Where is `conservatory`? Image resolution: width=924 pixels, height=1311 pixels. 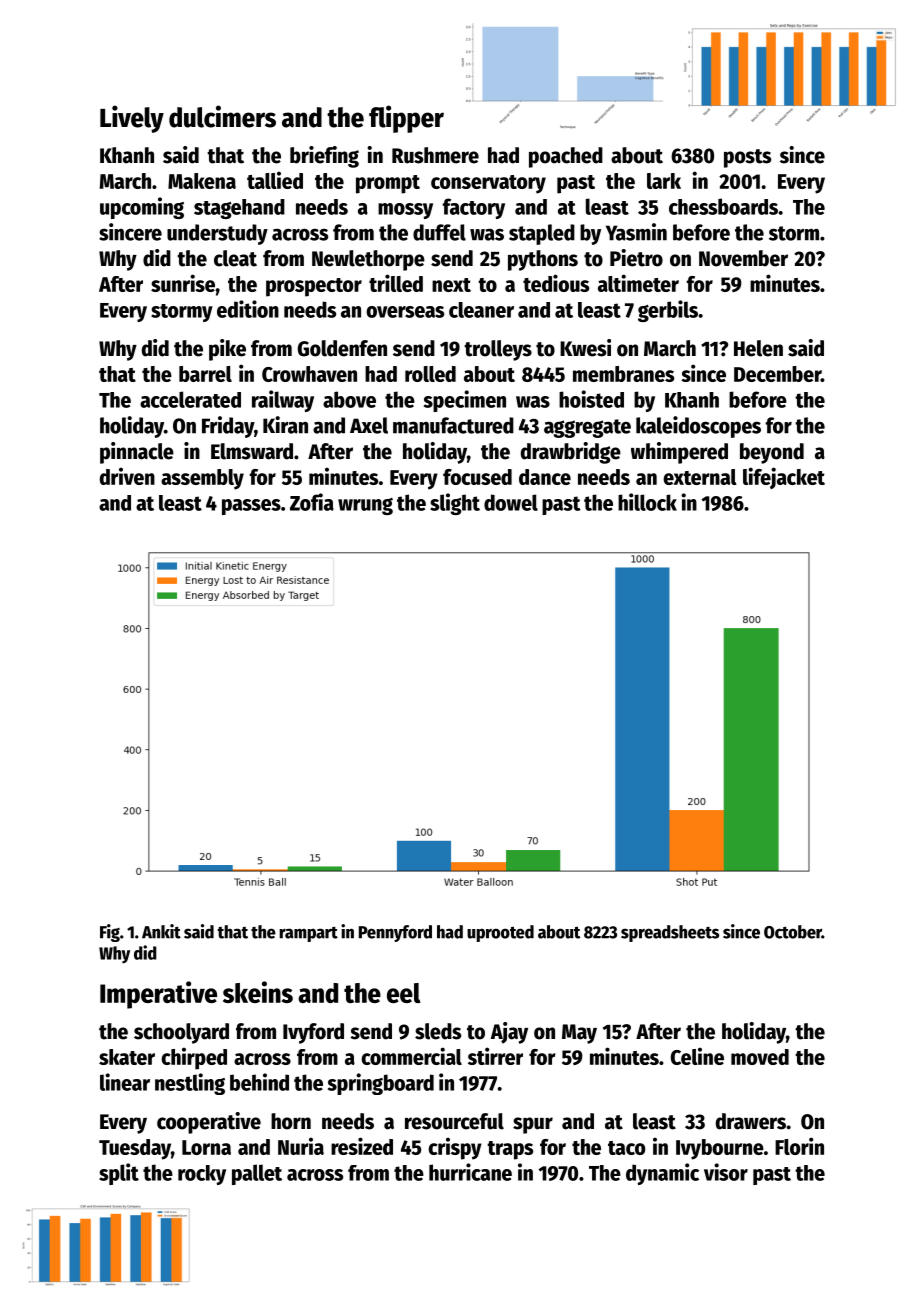
conservatory is located at coordinates (488, 184).
